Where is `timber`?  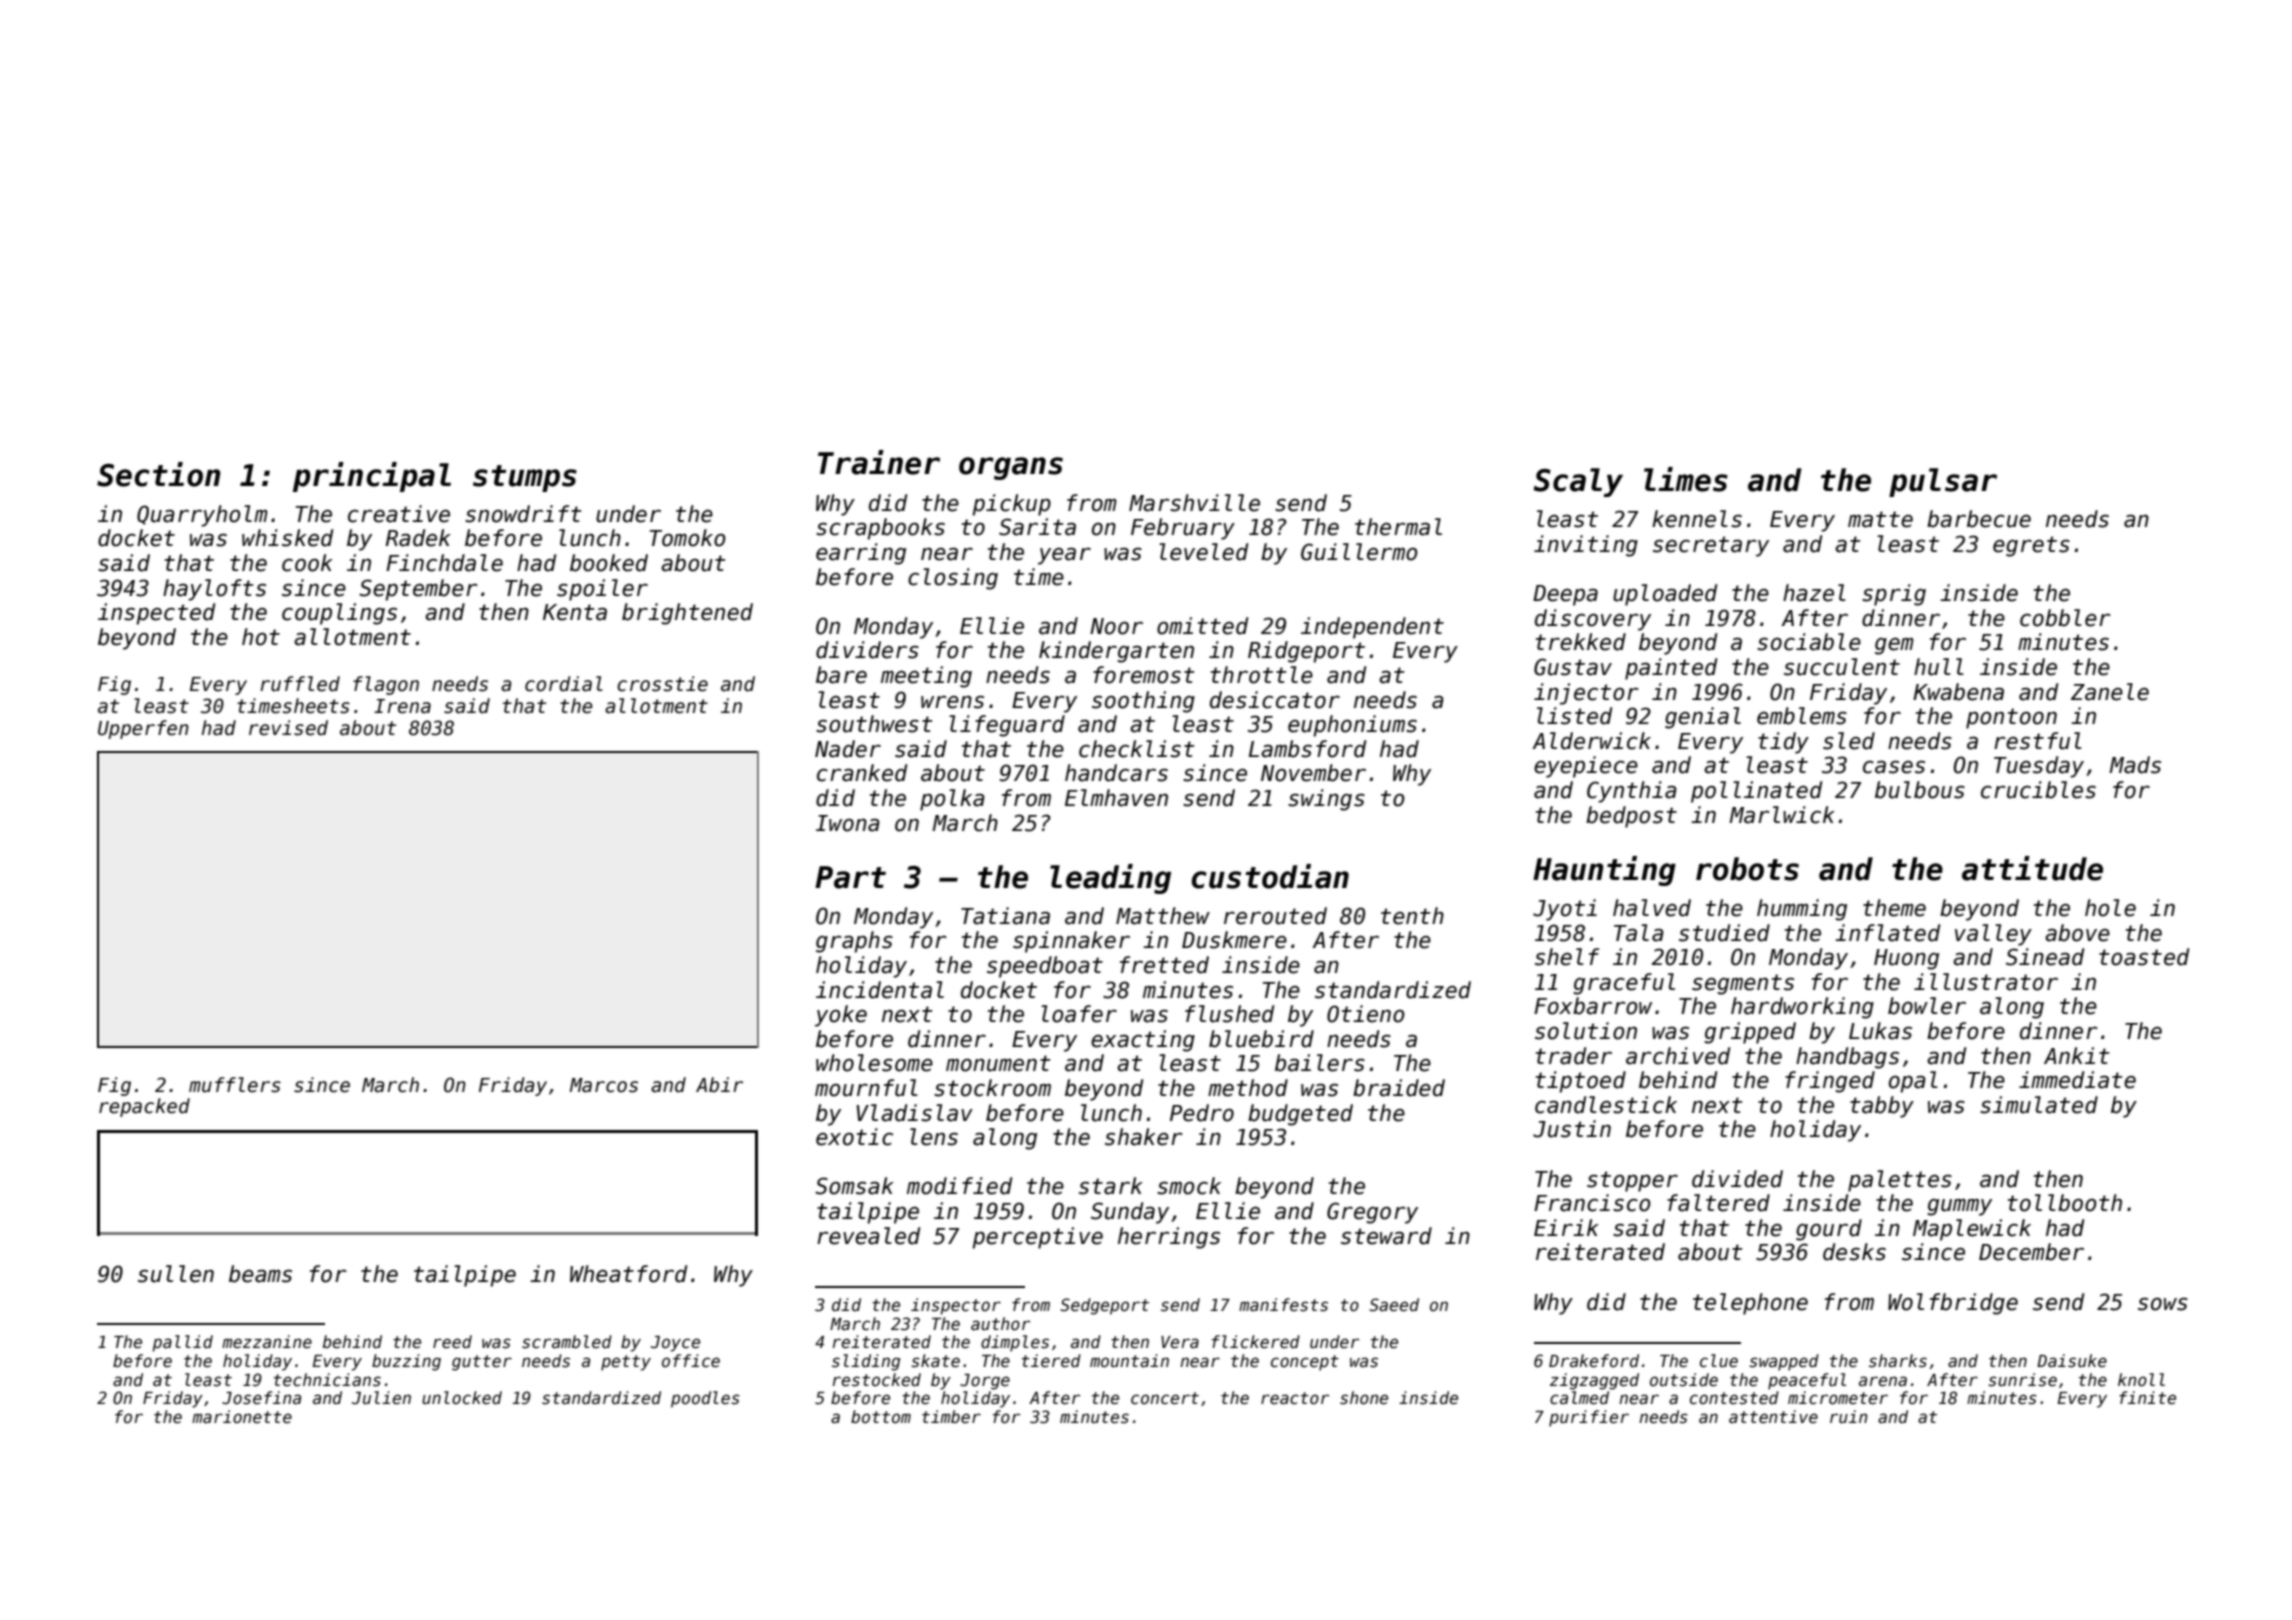
timber is located at coordinates (951, 1416).
